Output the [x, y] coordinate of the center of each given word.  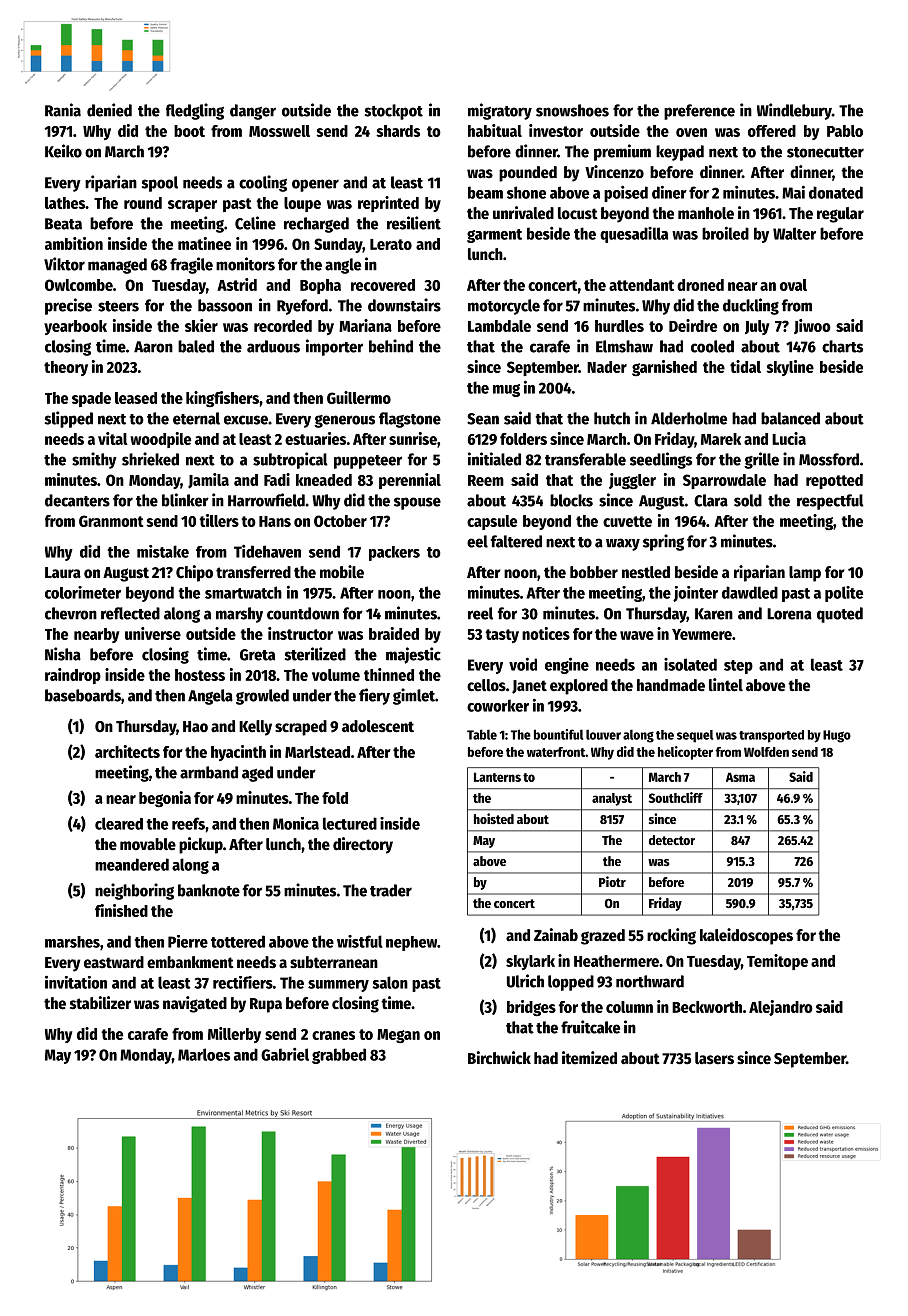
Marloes [204, 1054]
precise [68, 306]
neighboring [134, 891]
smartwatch [243, 592]
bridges [531, 1008]
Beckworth [707, 1007]
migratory [500, 111]
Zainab [556, 934]
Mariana [365, 325]
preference [699, 112]
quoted [840, 615]
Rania [63, 110]
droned [700, 285]
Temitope [777, 962]
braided [394, 633]
